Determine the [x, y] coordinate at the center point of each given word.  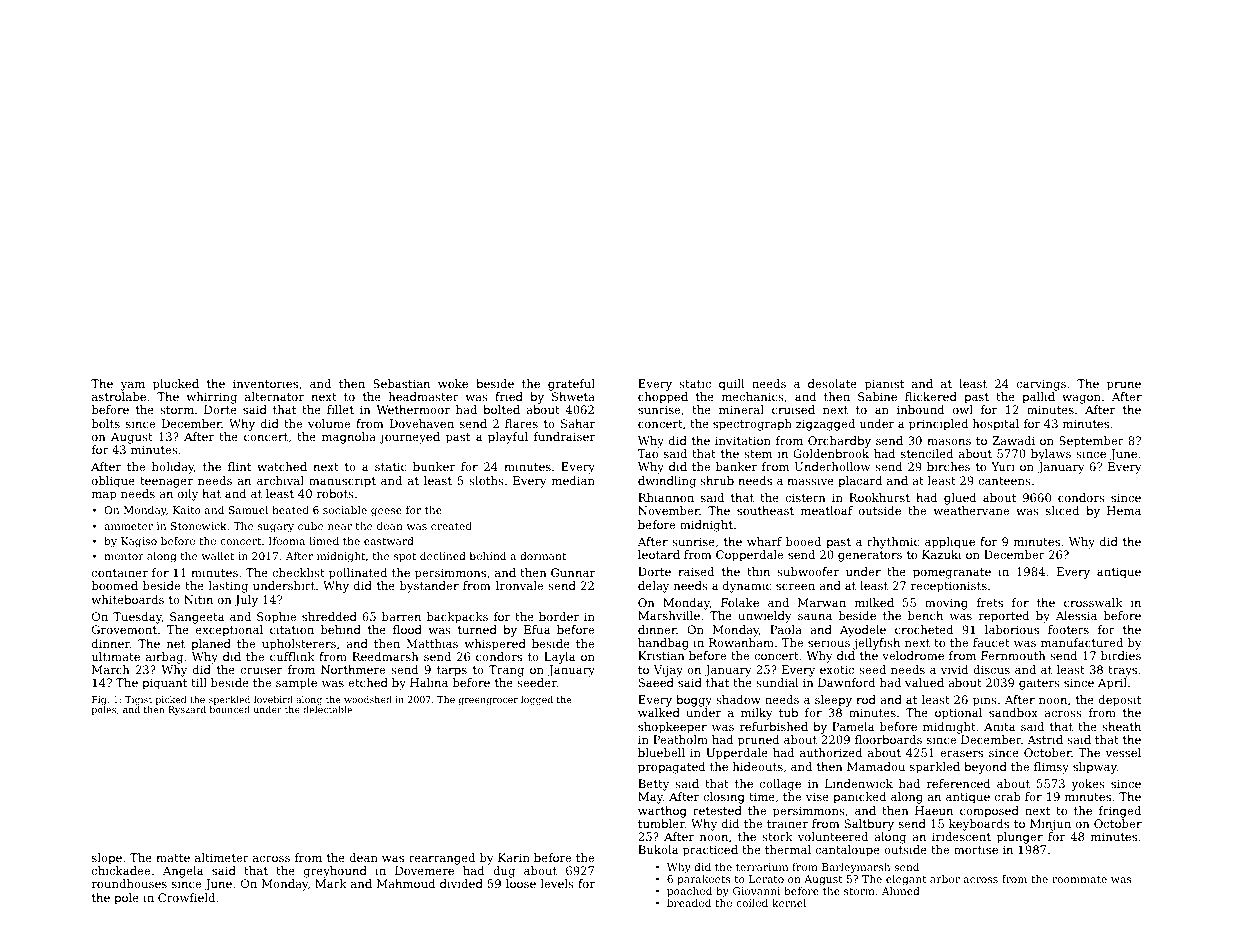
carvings [1041, 385]
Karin [514, 857]
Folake [740, 602]
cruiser [261, 669]
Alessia [1076, 615]
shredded [329, 616]
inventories [265, 383]
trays [1122, 671]
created [451, 526]
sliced [1062, 510]
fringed [1120, 812]
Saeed [656, 682]
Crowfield [186, 897]
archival [280, 480]
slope [107, 859]
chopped [663, 398]
